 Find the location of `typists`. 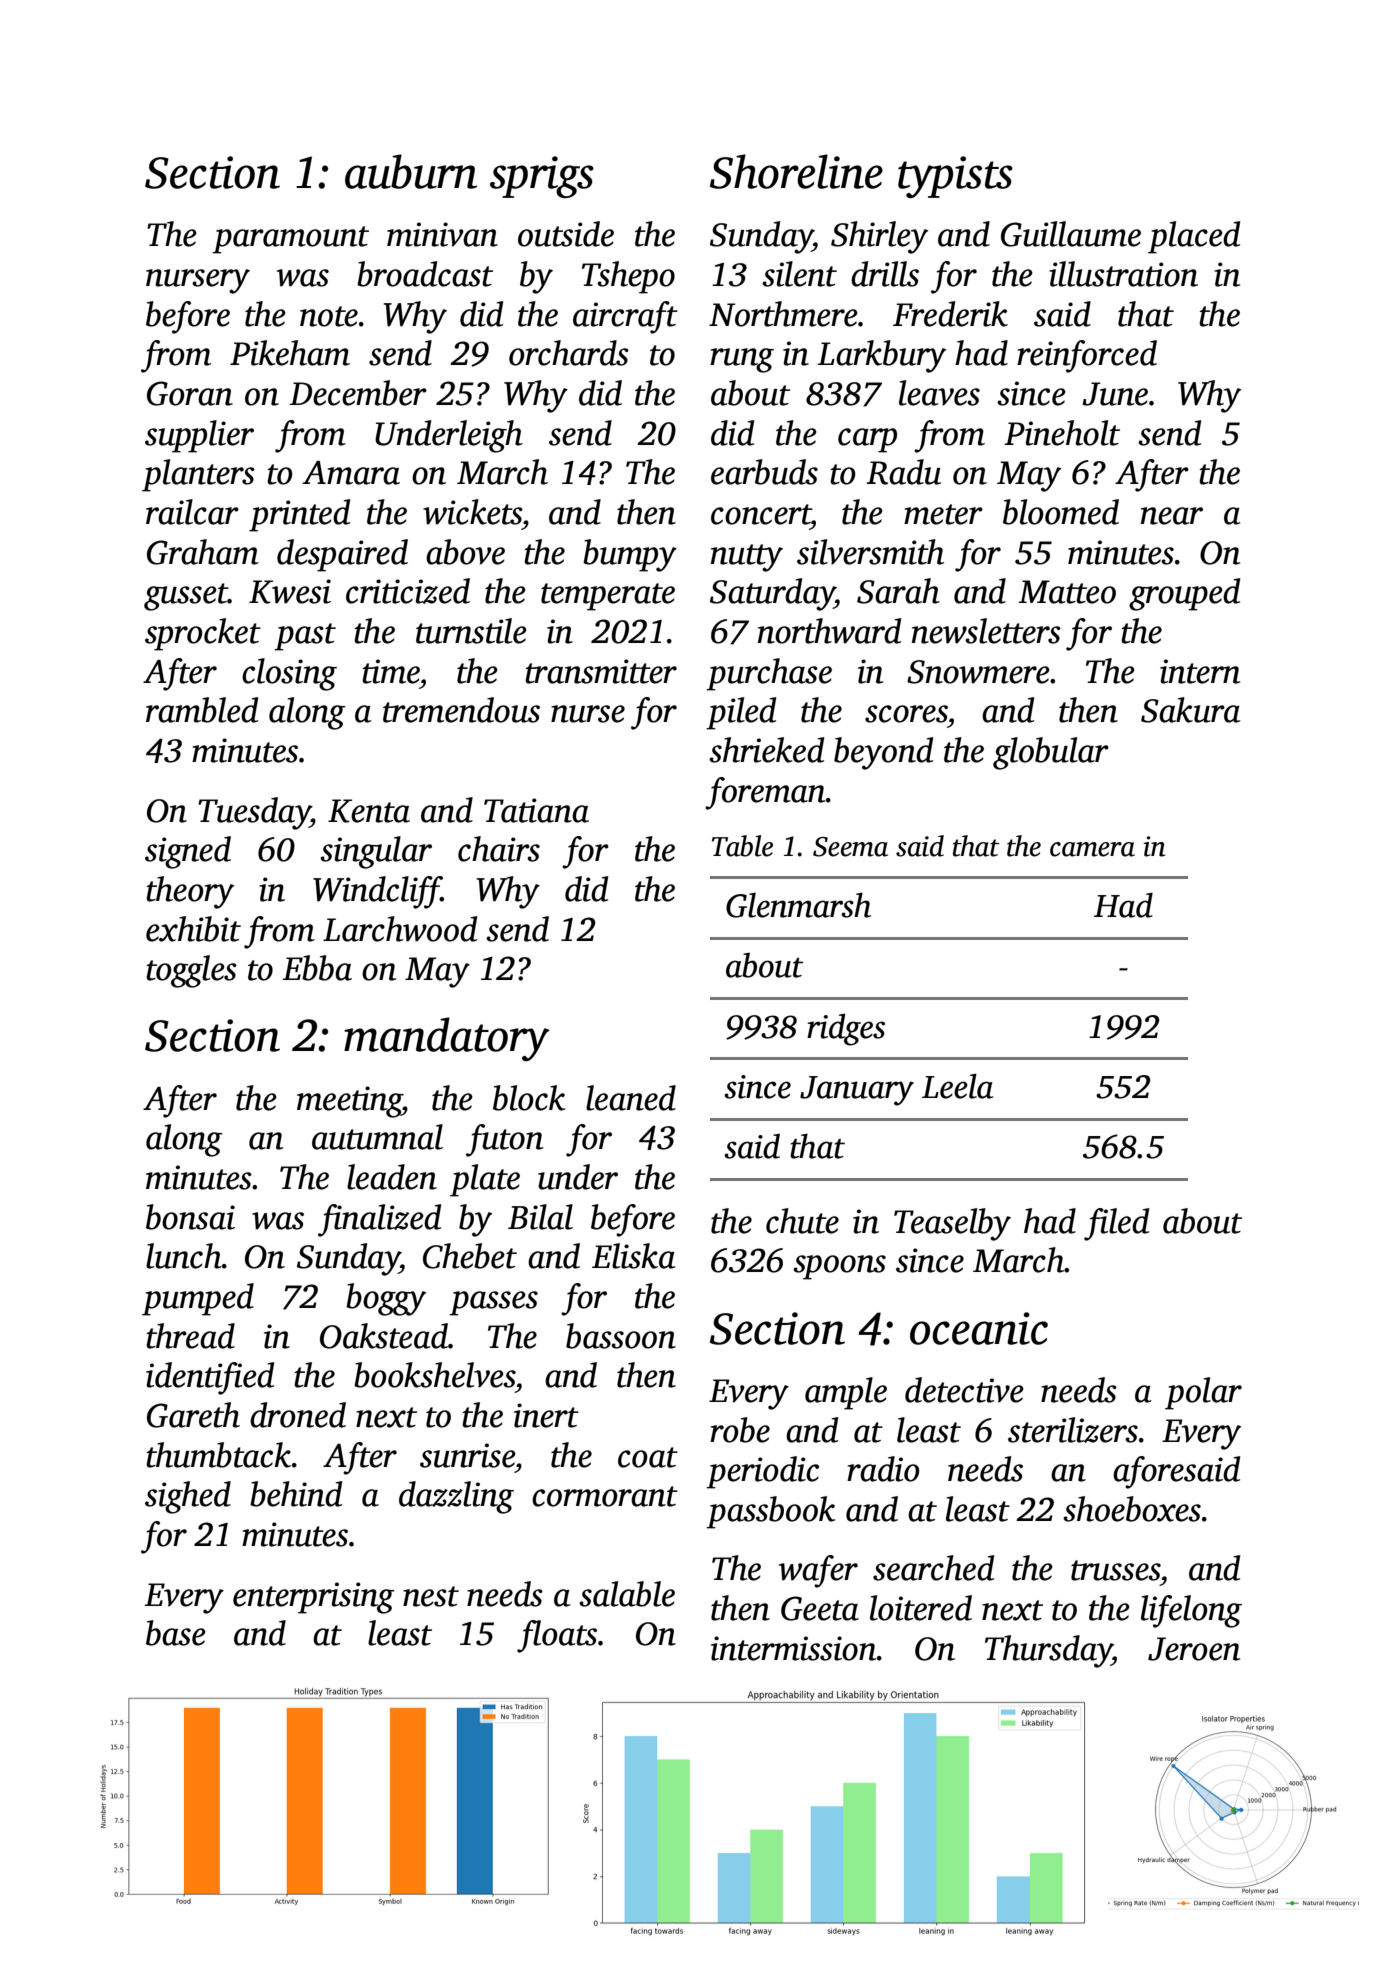

typists is located at coordinates (955, 177).
